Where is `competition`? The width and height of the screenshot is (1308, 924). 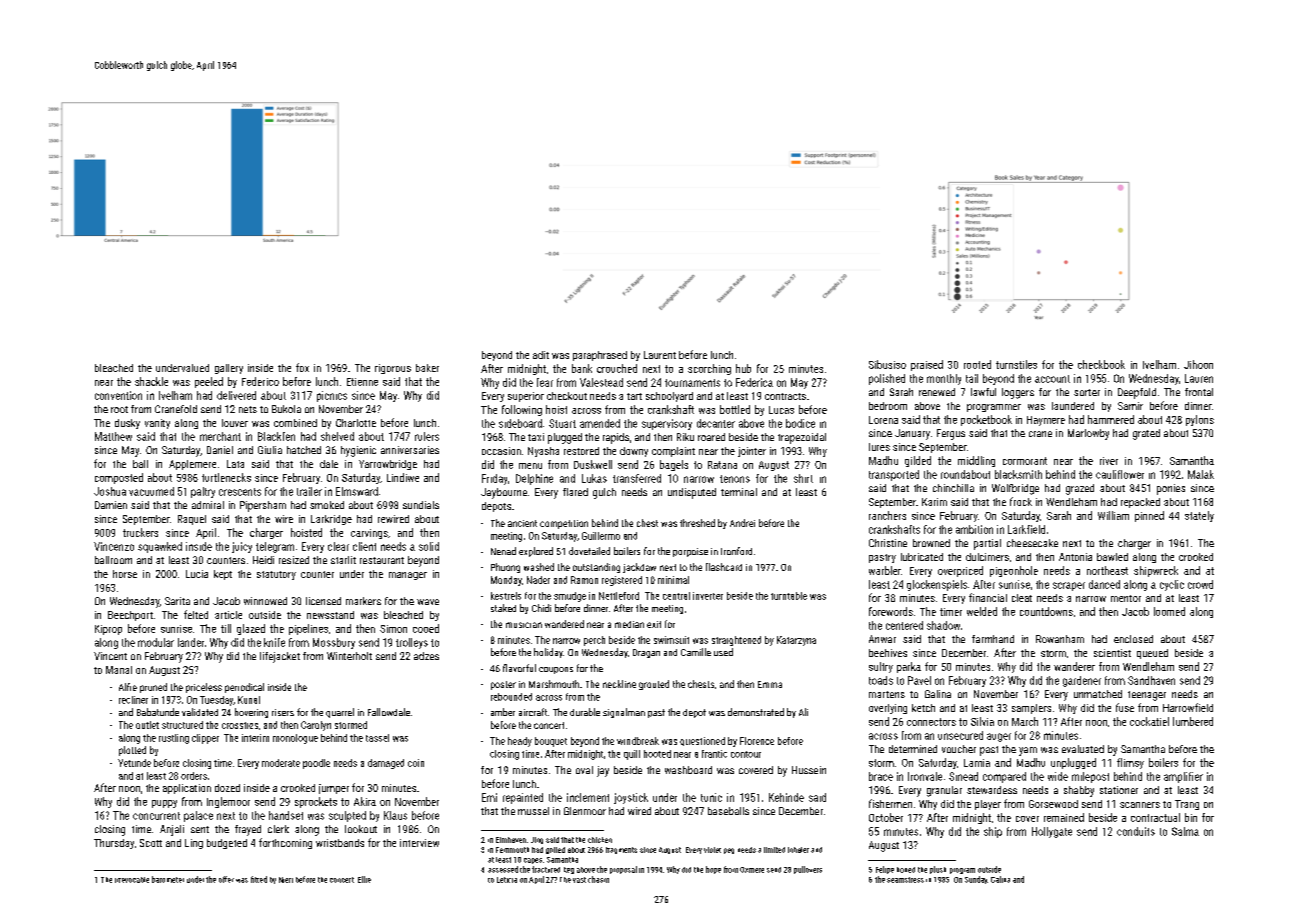
competition is located at coordinates (564, 524).
